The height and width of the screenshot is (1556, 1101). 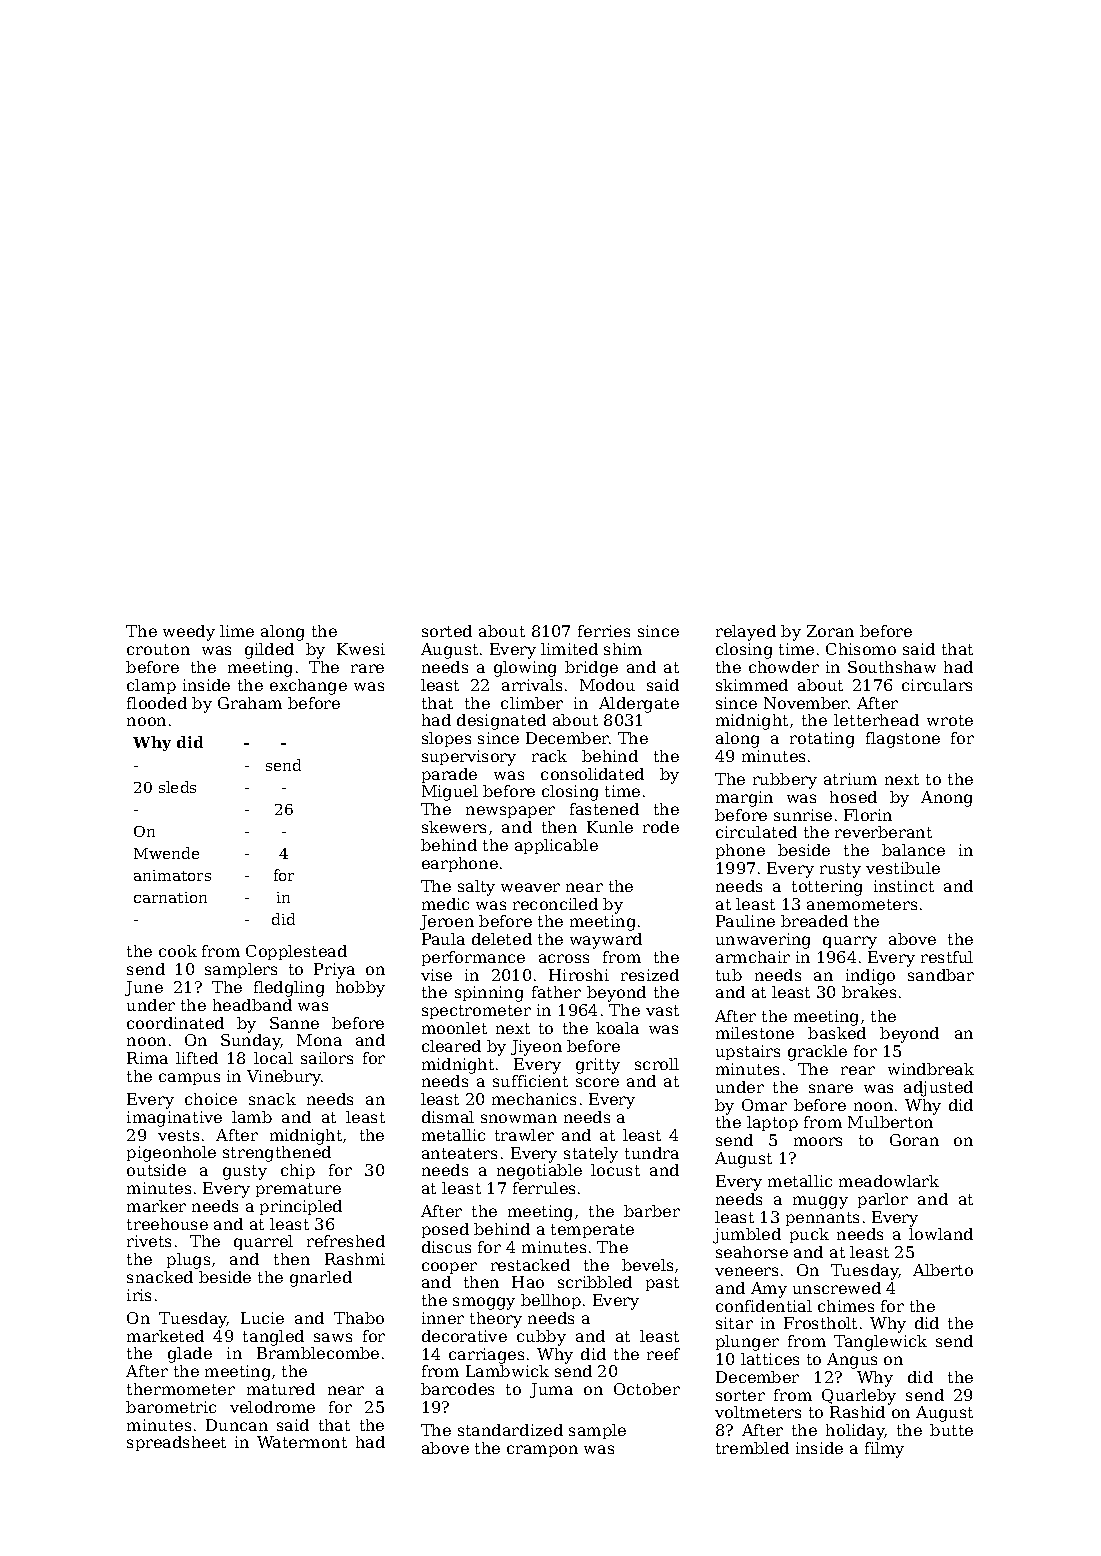 What do you see at coordinates (476, 1012) in the screenshot?
I see `spectrometer` at bounding box center [476, 1012].
